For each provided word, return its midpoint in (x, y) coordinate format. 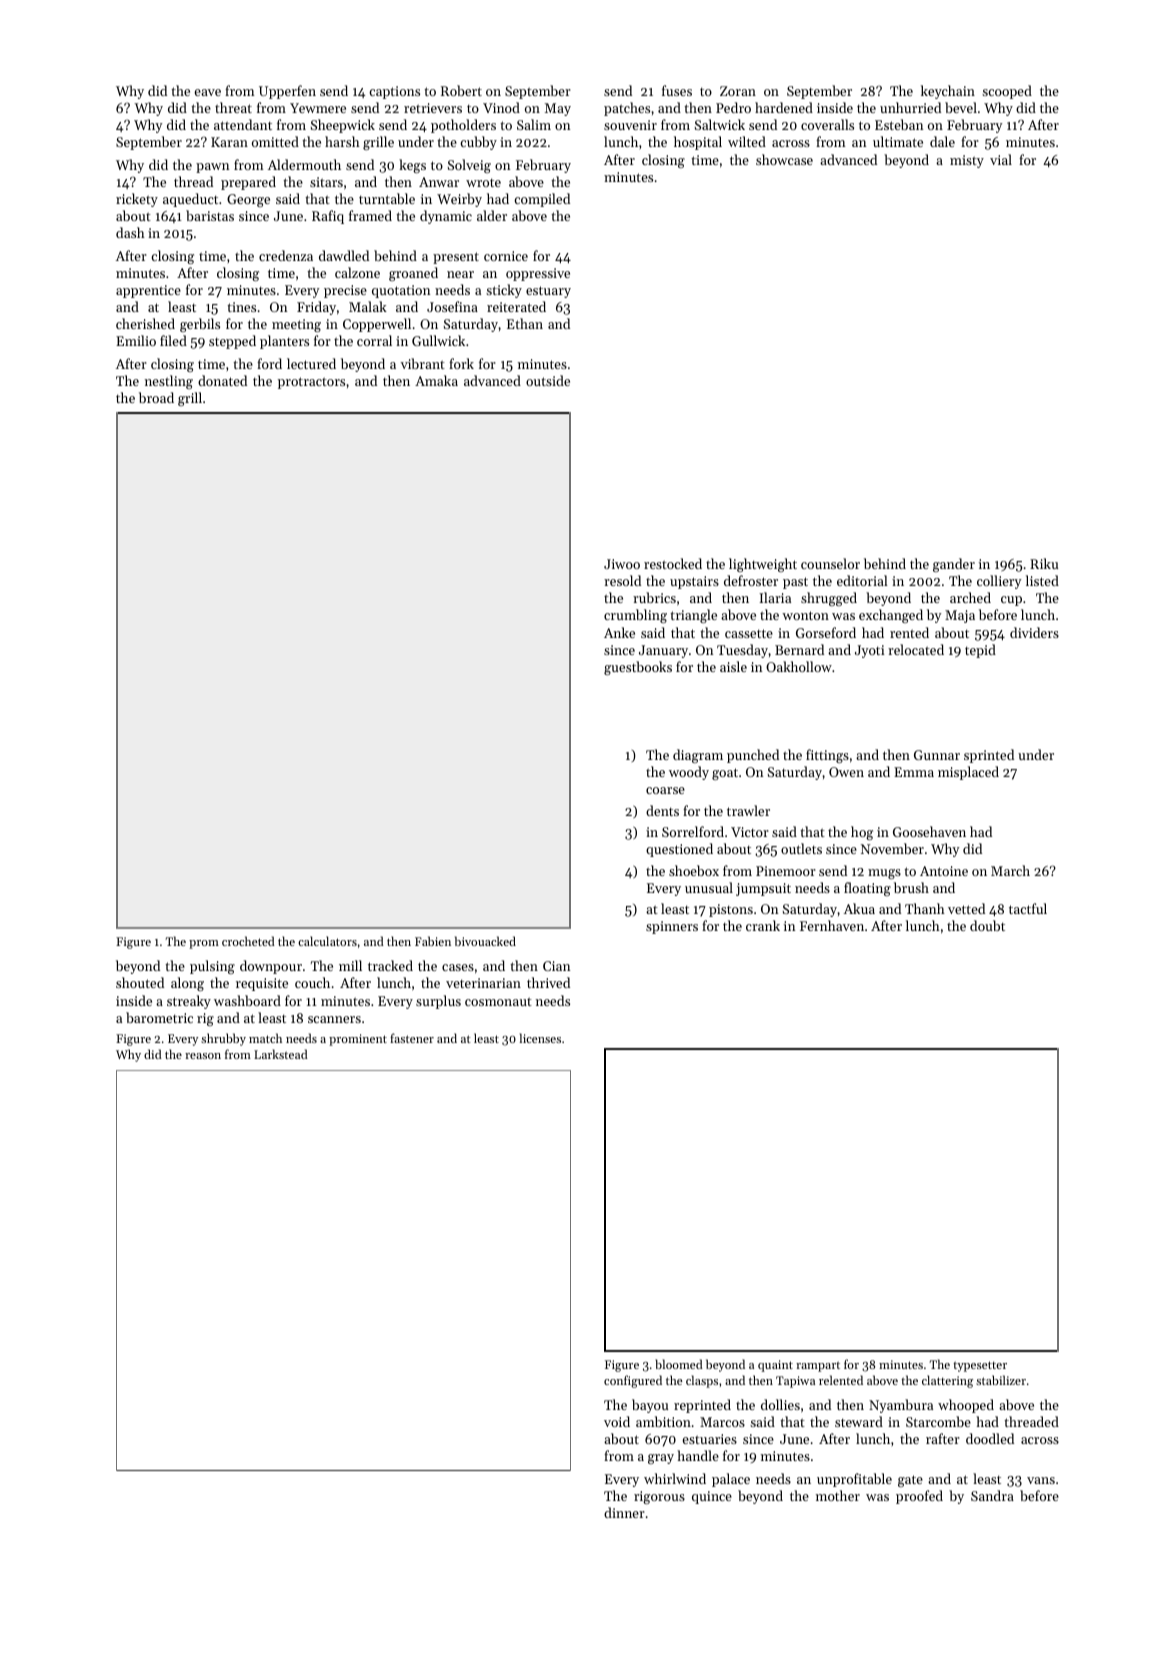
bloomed (679, 1364)
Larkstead (281, 1054)
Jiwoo (622, 564)
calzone (357, 272)
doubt (987, 925)
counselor (830, 563)
